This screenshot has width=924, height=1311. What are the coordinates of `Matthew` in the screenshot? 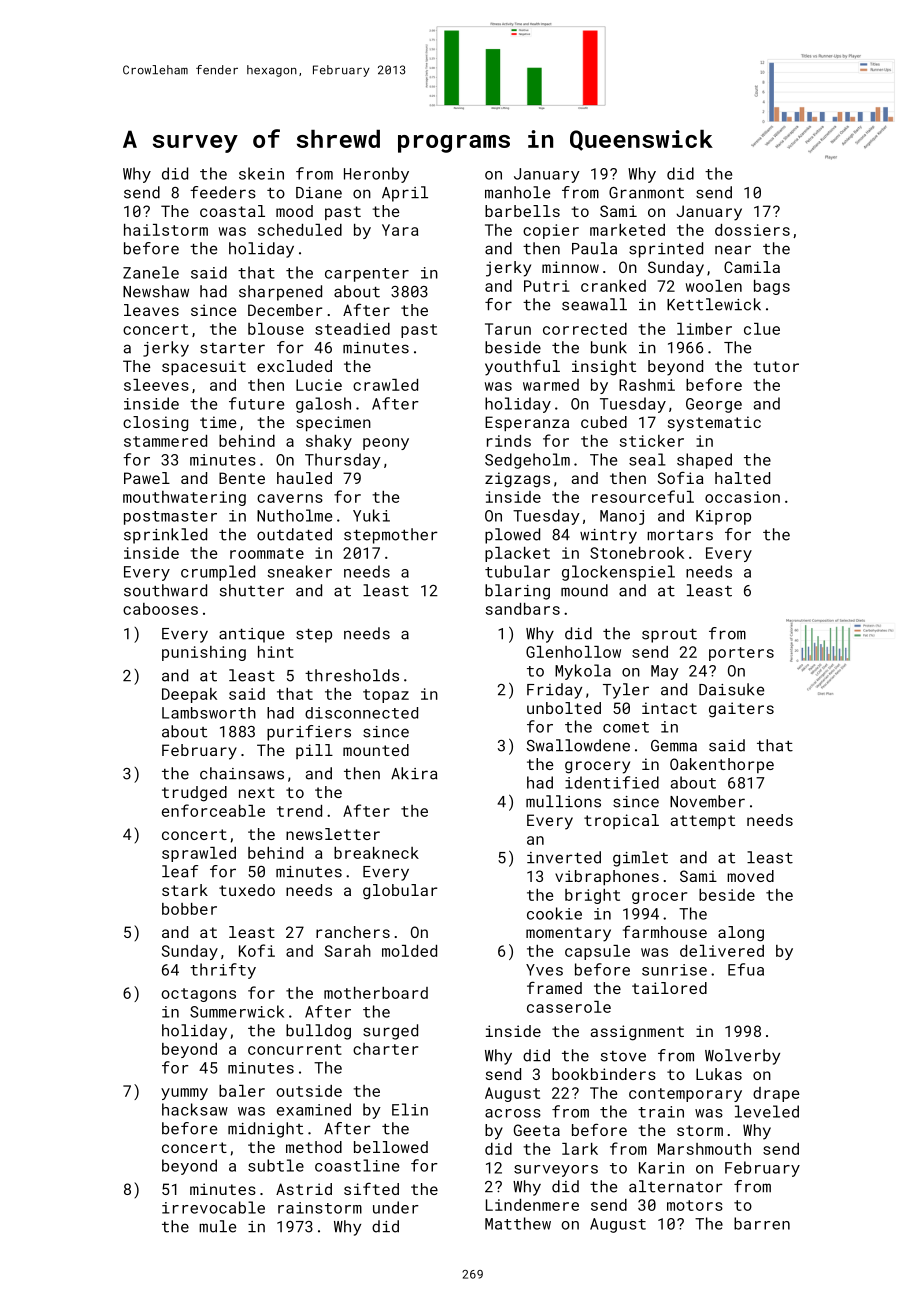 It's located at (518, 1223).
